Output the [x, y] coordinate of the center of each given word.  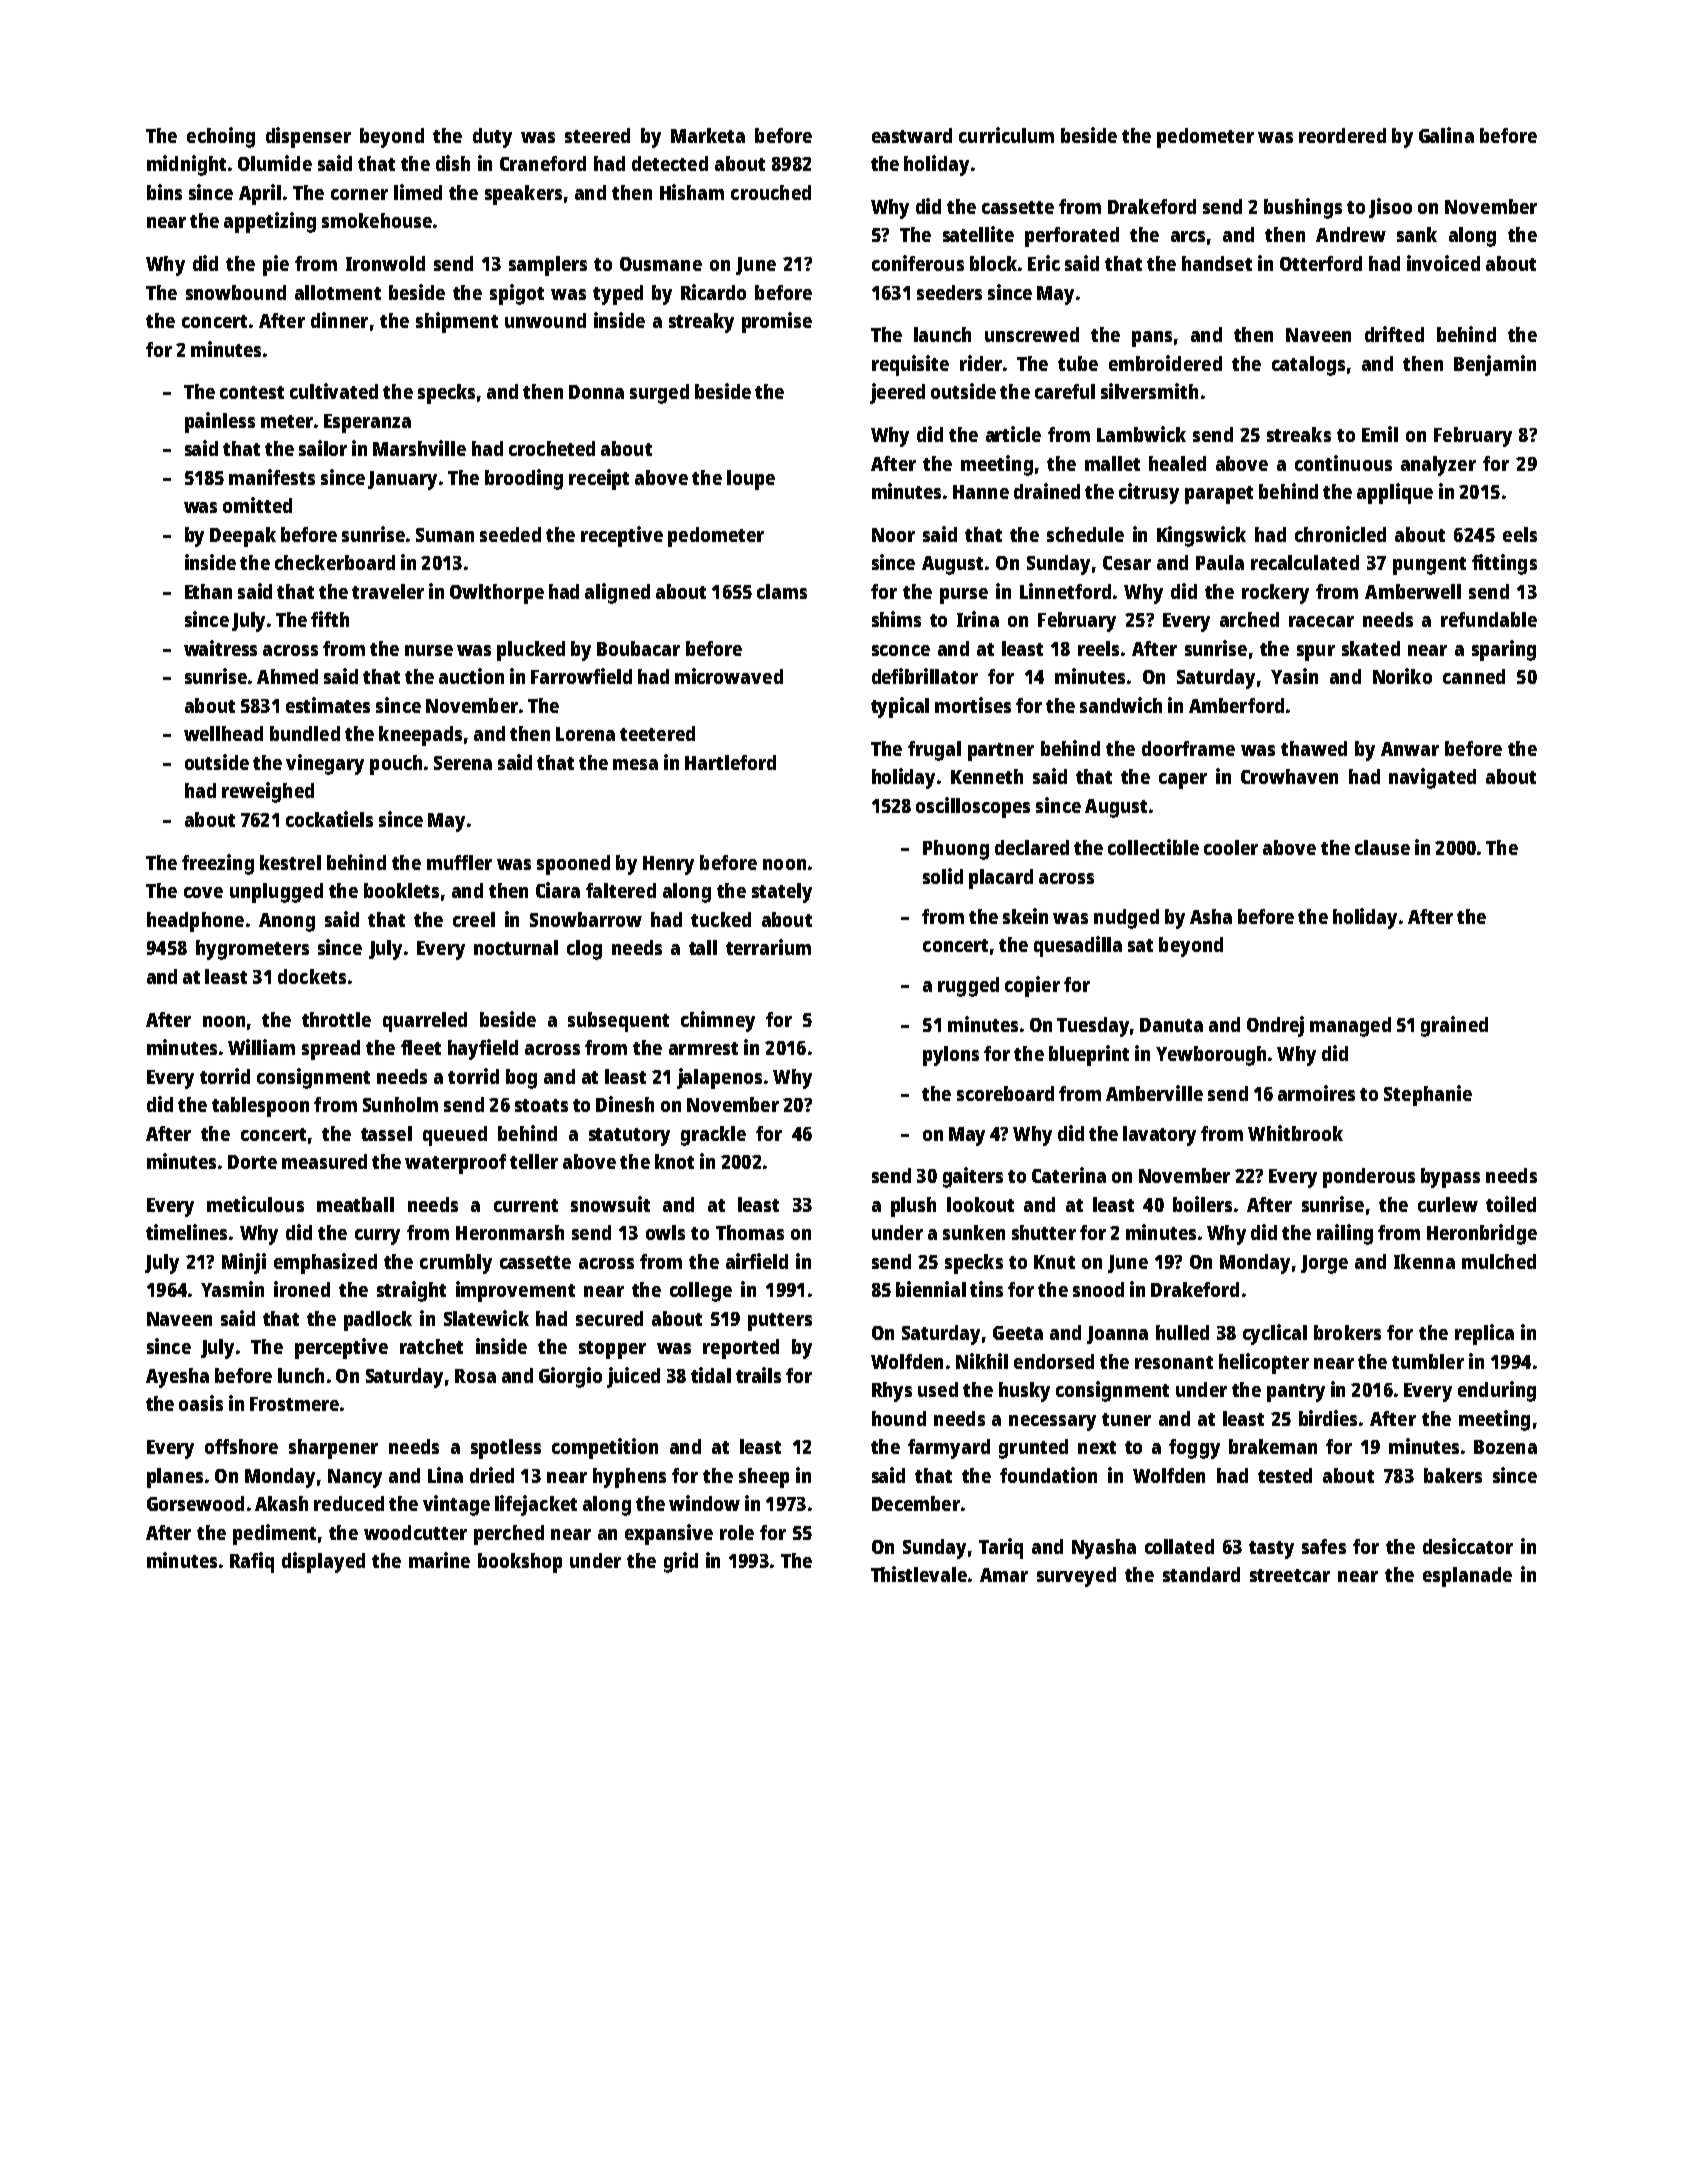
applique [1395, 493]
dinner [339, 320]
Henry [668, 865]
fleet [421, 1047]
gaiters [973, 1177]
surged [659, 394]
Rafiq [252, 1562]
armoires [1316, 1093]
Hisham [692, 192]
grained [1454, 1026]
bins [164, 192]
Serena [463, 763]
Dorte [252, 1162]
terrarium [768, 947]
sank [1417, 234]
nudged [1126, 919]
